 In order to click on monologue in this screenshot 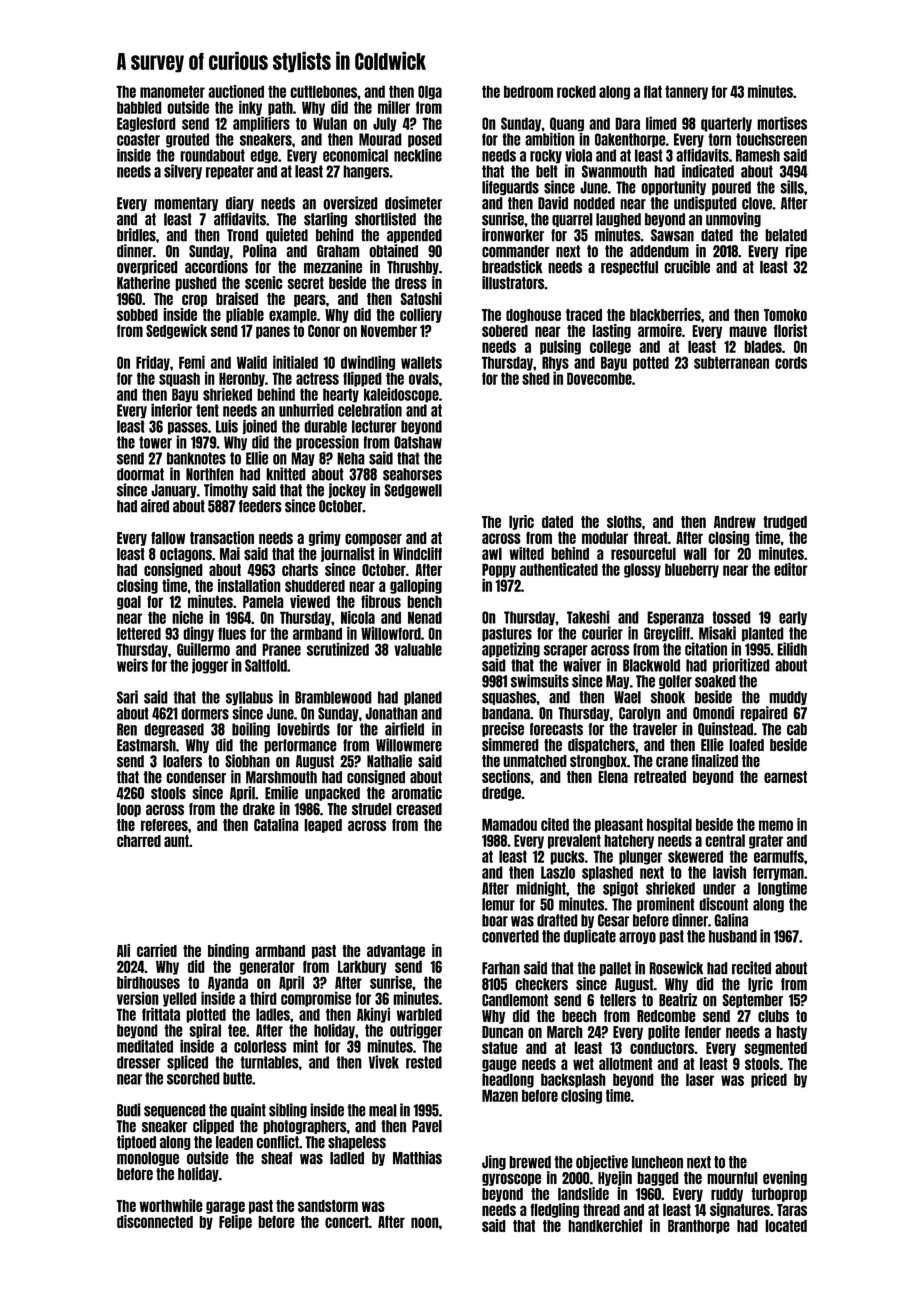, I will do `click(148, 1159)`.
